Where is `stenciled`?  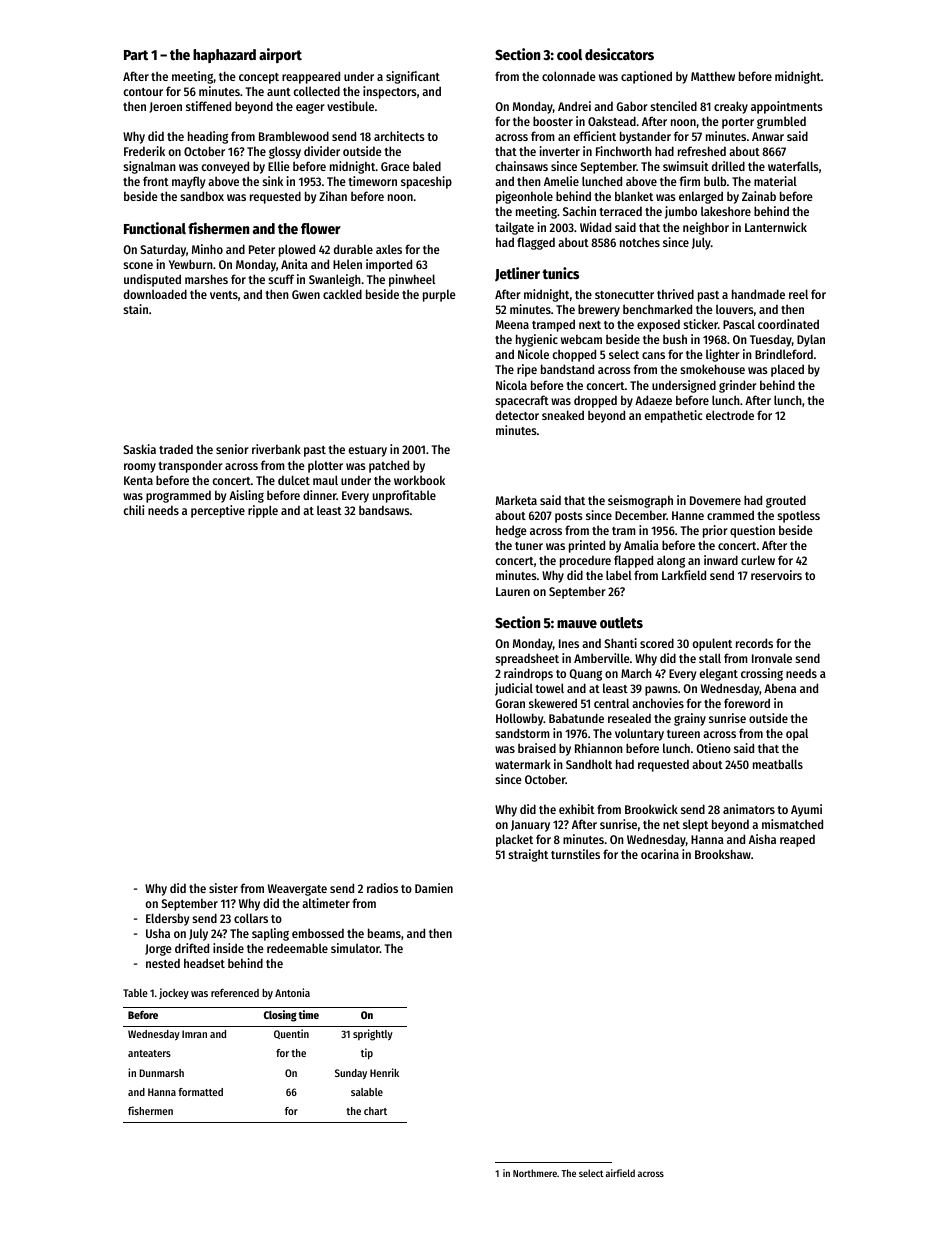 stenciled is located at coordinates (673, 106).
